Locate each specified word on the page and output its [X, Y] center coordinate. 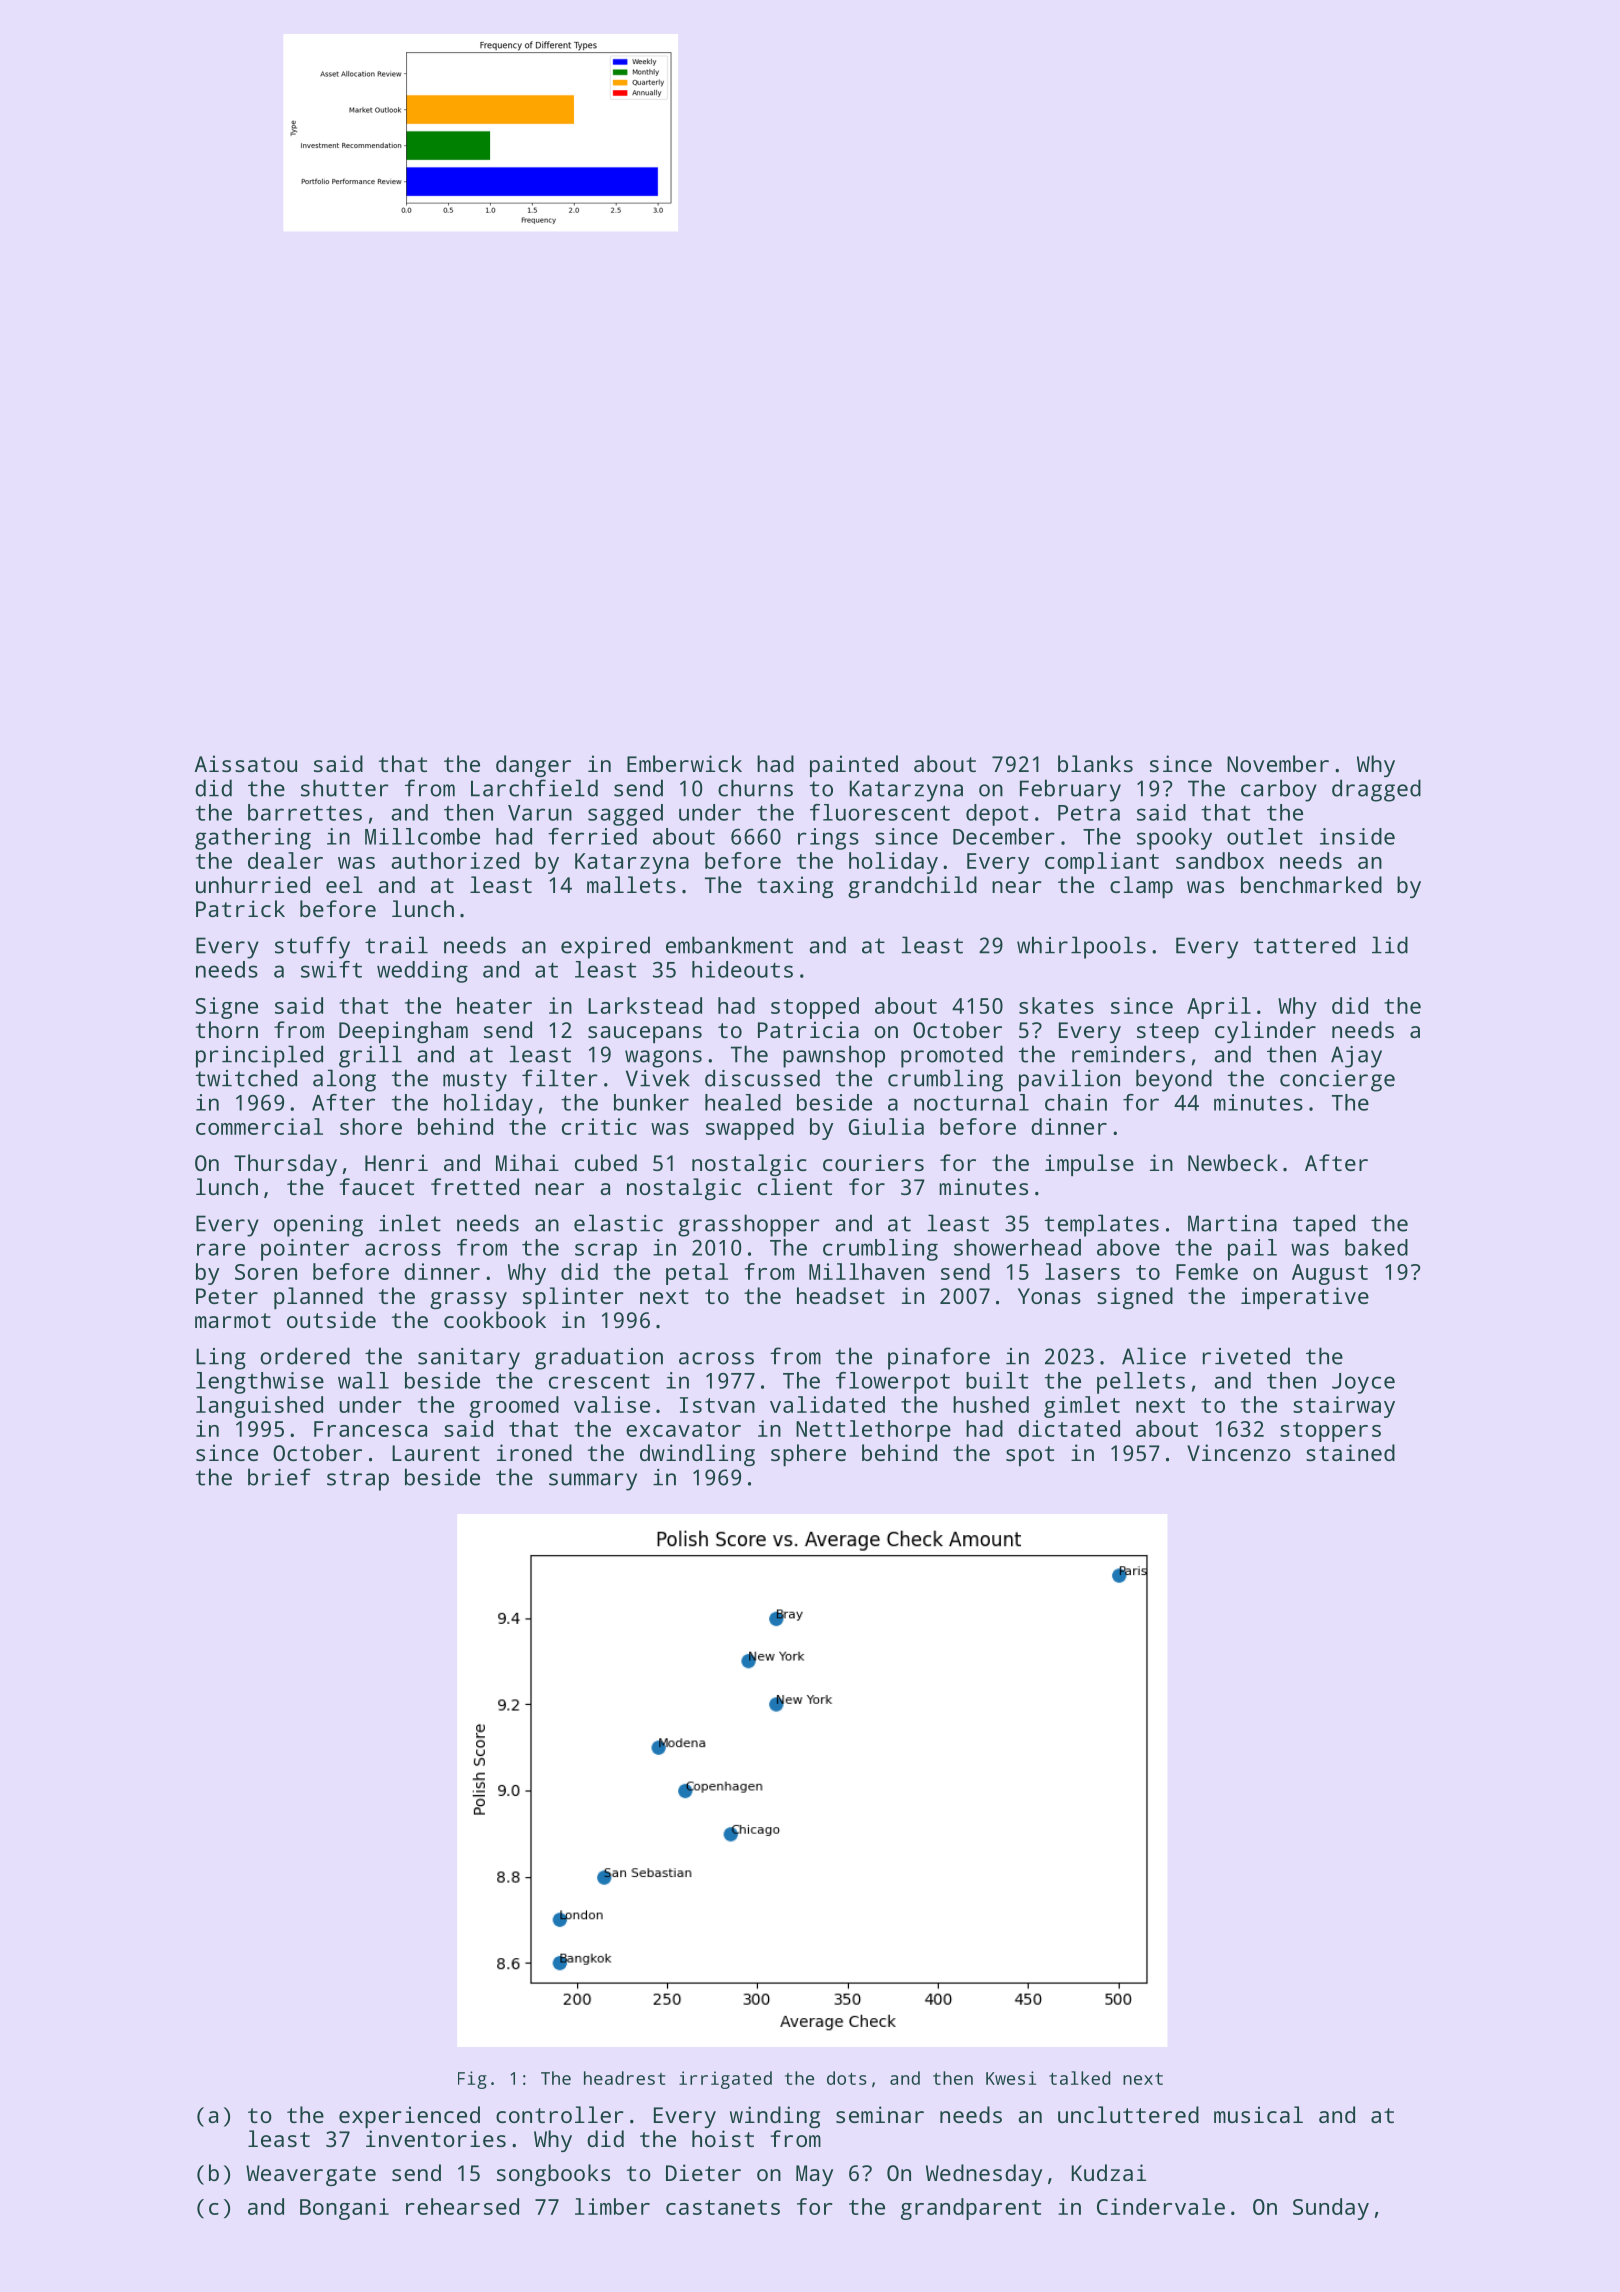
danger [533, 766]
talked [1079, 2078]
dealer [285, 860]
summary [593, 1482]
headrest [624, 2078]
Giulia [886, 1126]
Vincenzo [1239, 1452]
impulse [1089, 1165]
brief [279, 1477]
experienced [409, 2117]
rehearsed [462, 2206]
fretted [475, 1186]
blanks [1095, 763]
